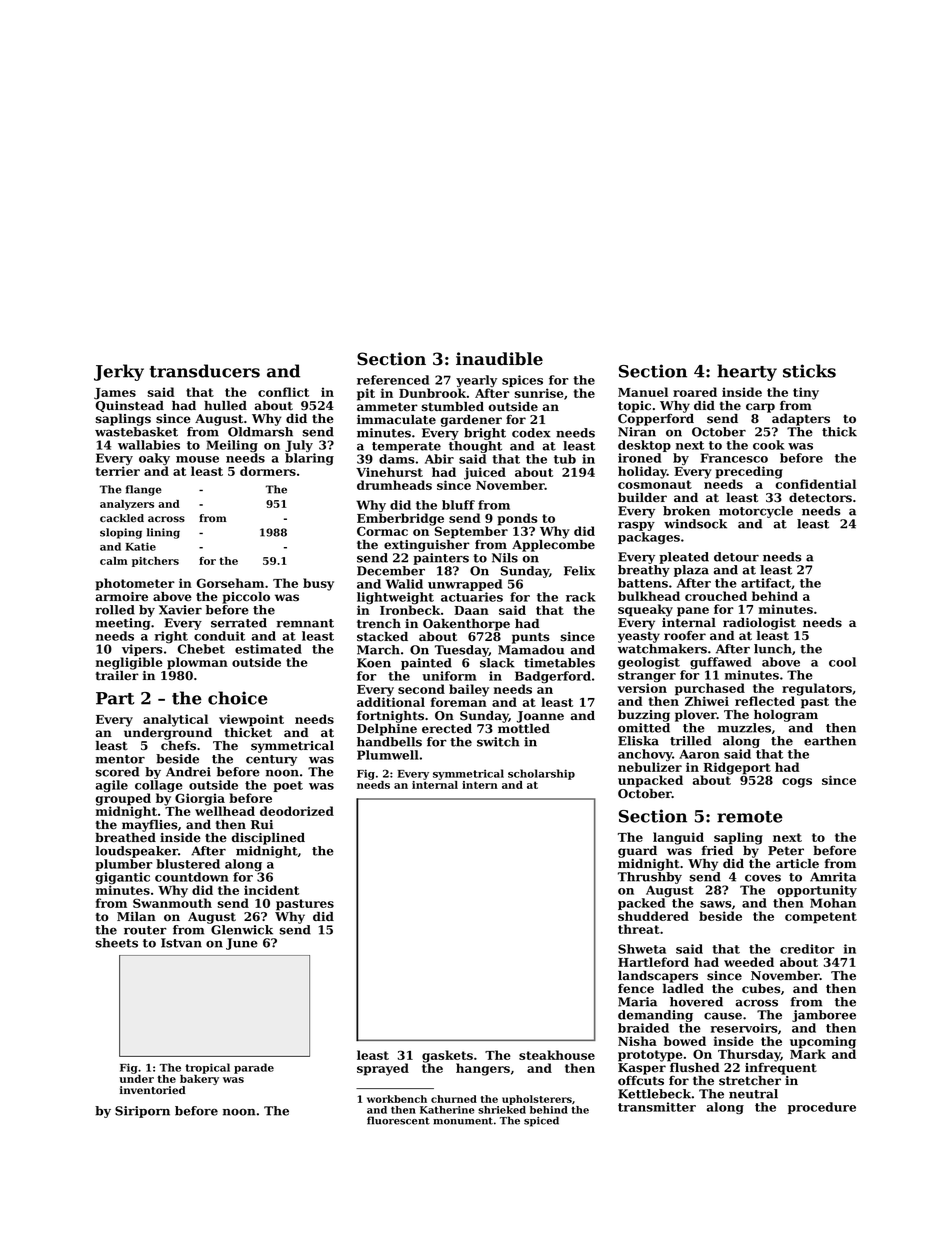  Describe the element at coordinates (540, 717) in the screenshot. I see `Joanne` at that location.
